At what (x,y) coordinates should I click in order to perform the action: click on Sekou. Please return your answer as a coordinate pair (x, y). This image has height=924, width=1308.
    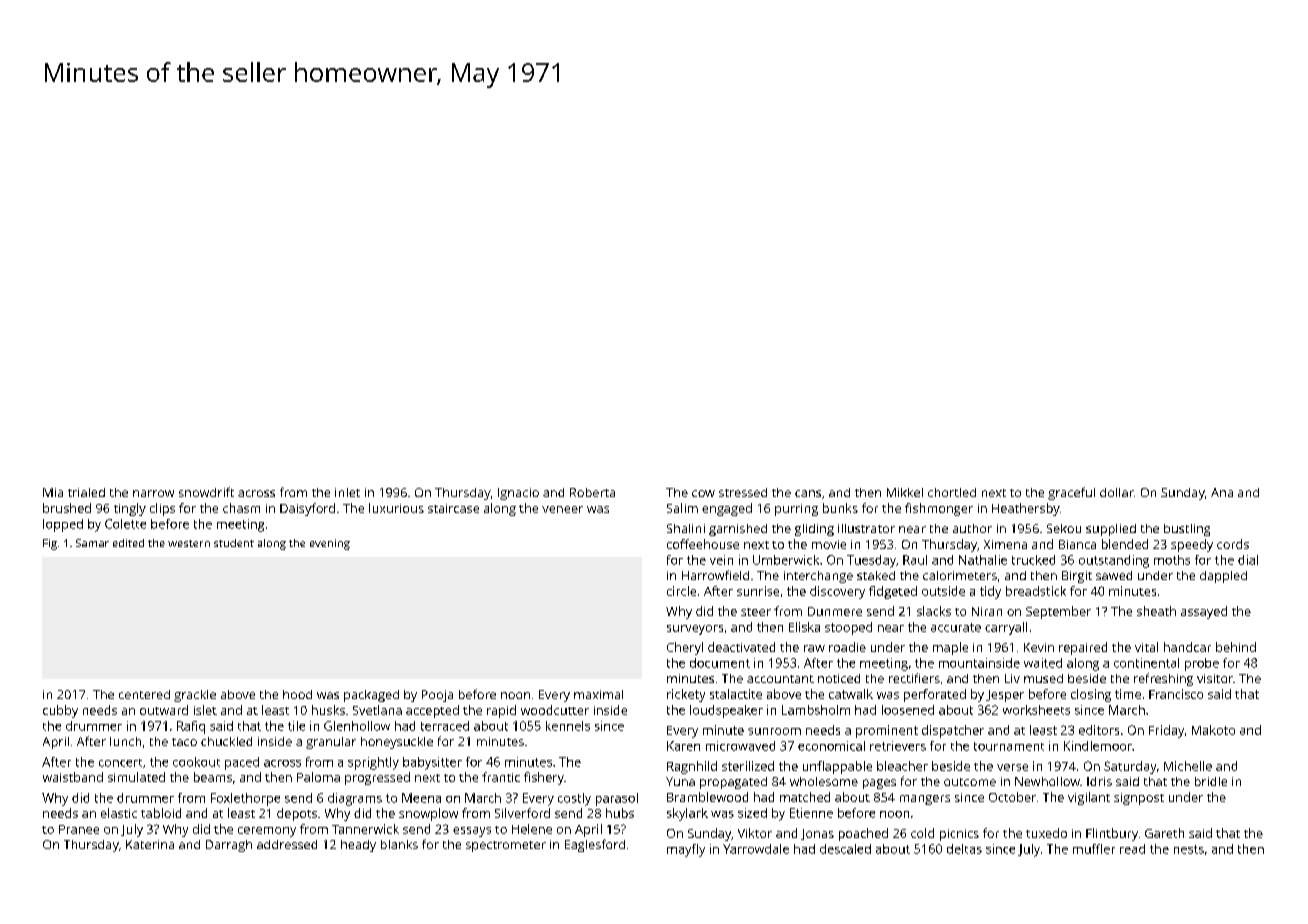
    Looking at the image, I should click on (1064, 528).
